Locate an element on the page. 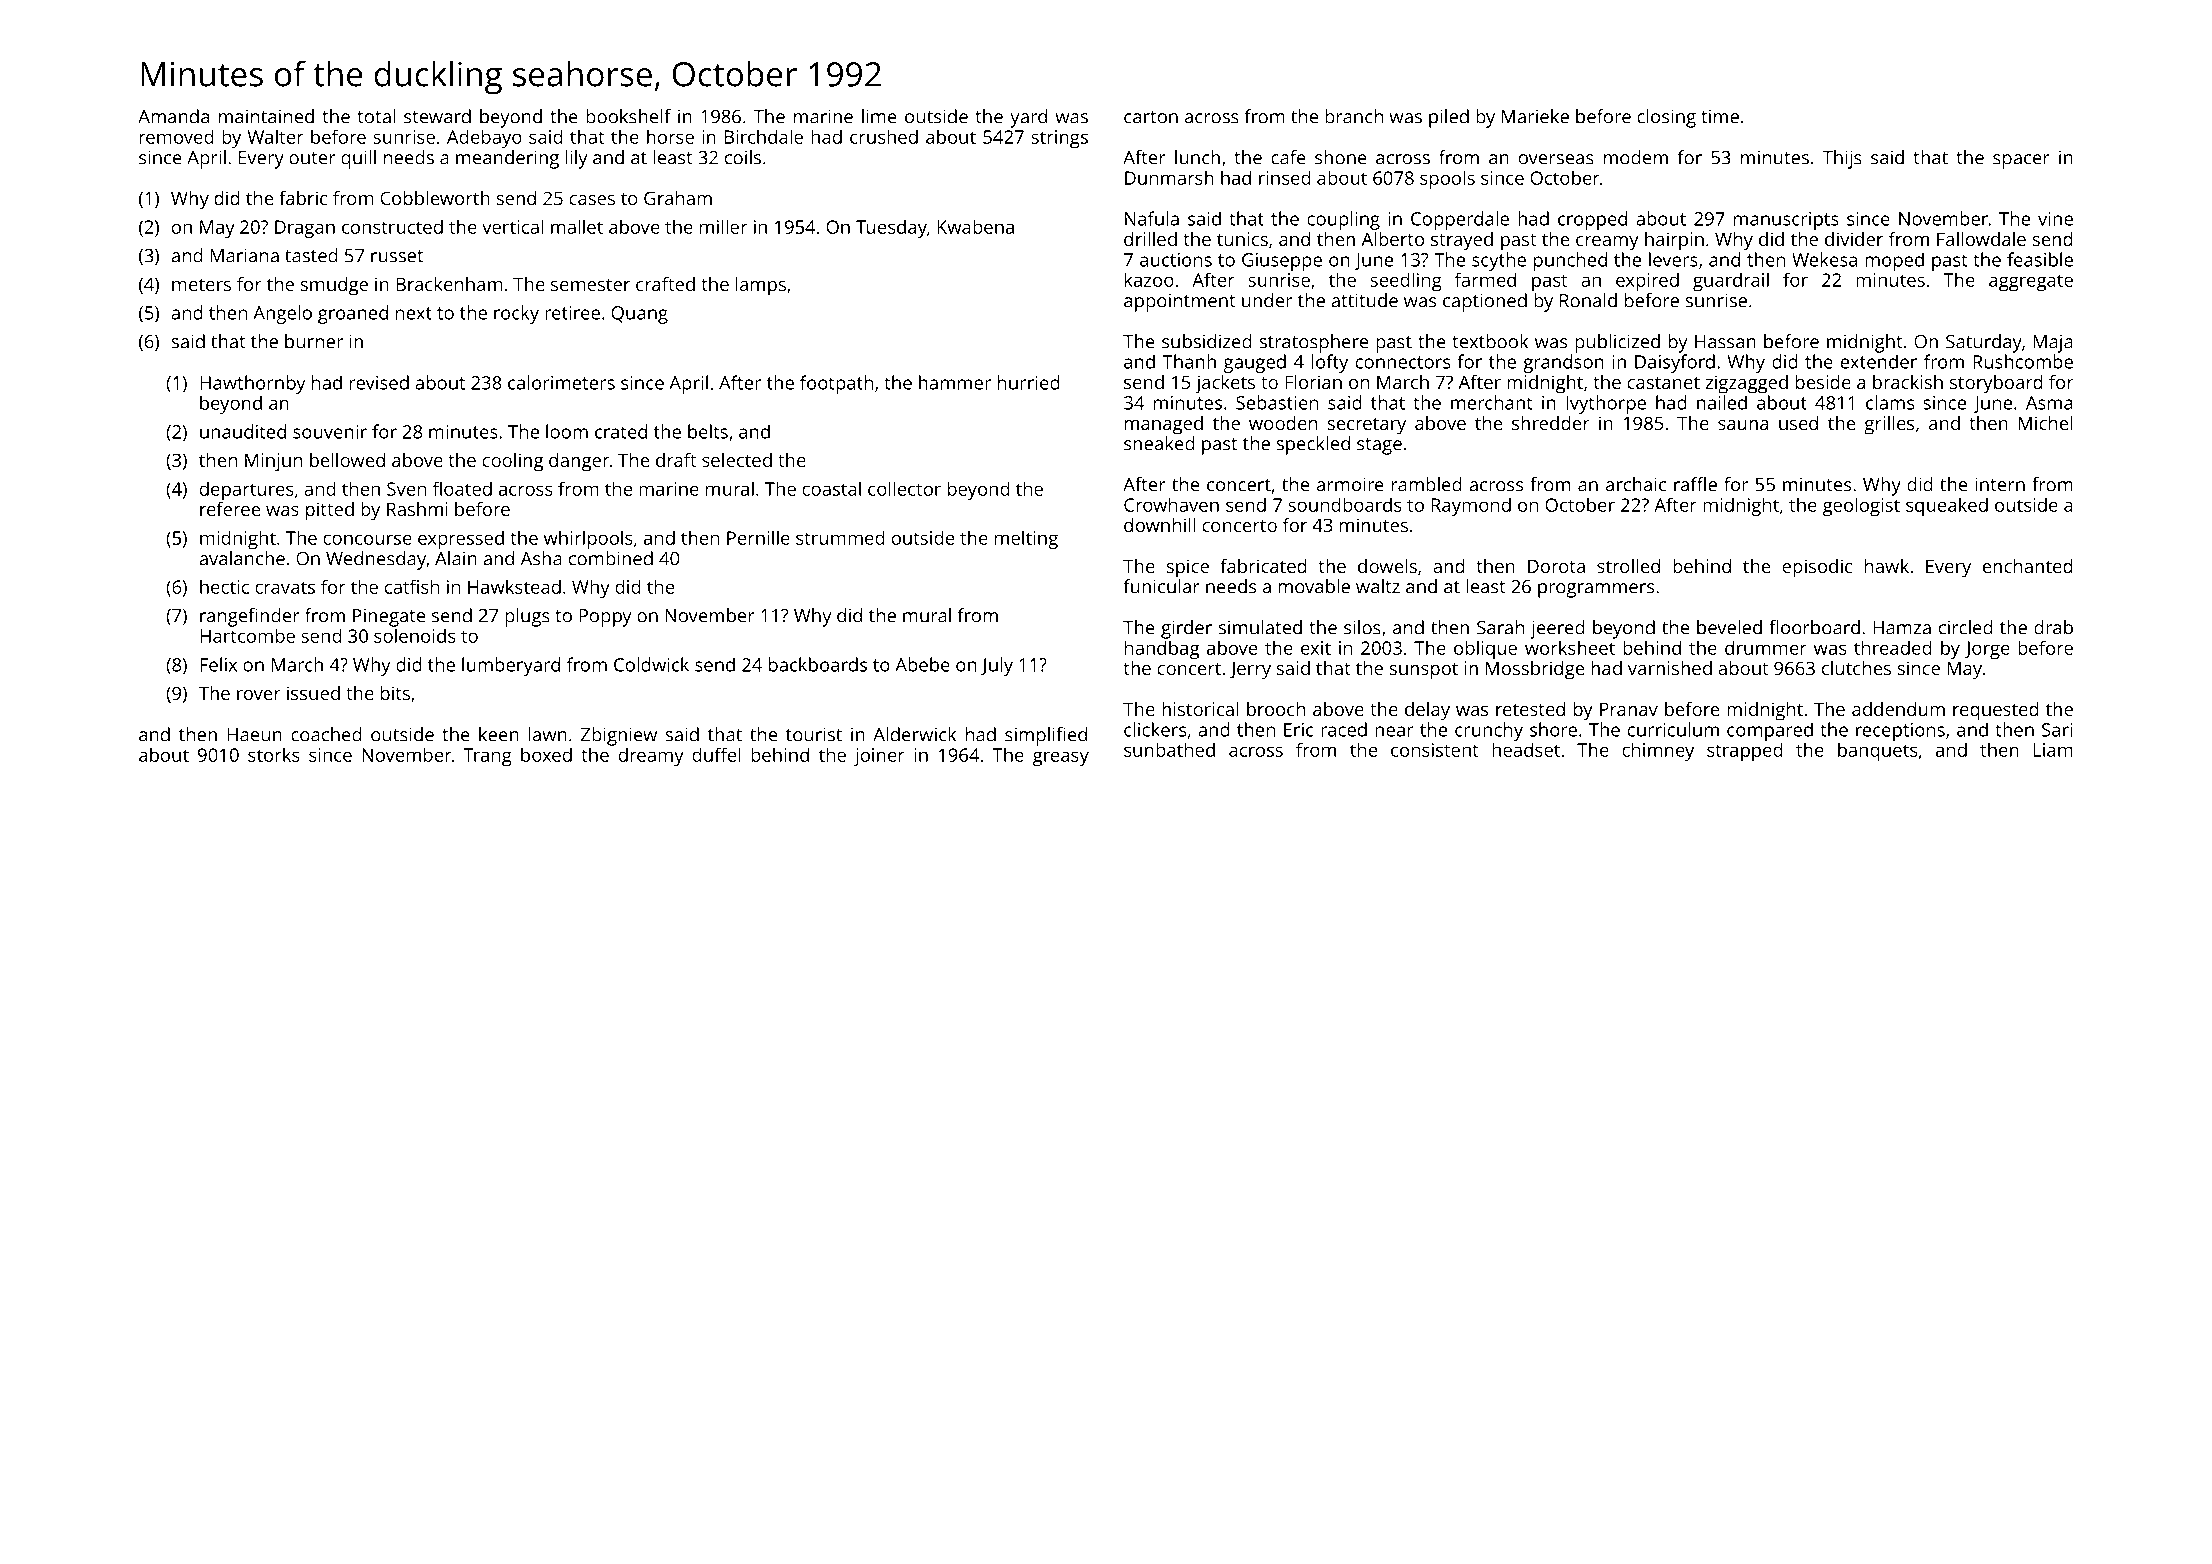 This image has width=2212, height=1564. Mariana is located at coordinates (244, 255).
